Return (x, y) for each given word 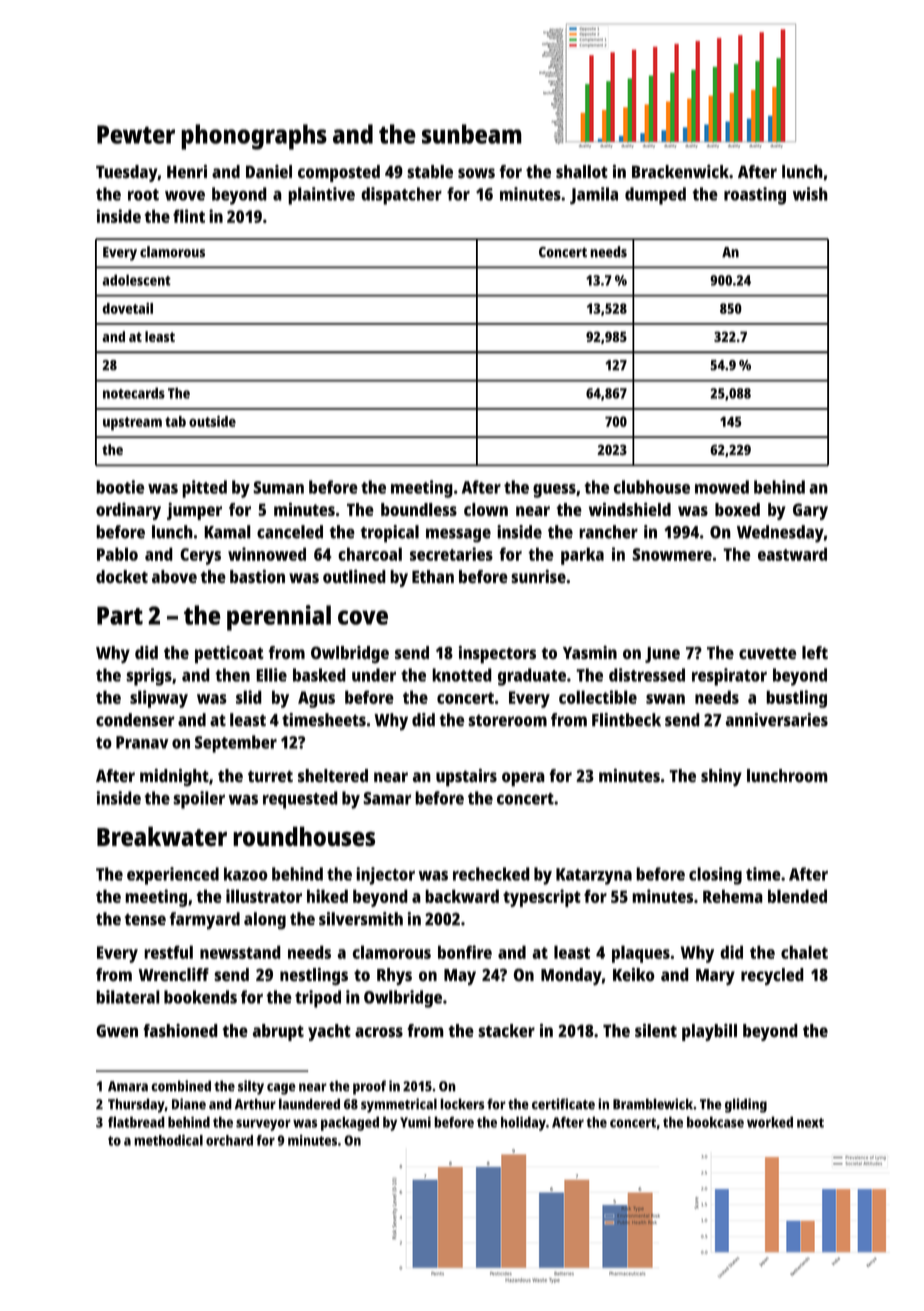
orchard (229, 1140)
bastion (257, 576)
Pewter (136, 134)
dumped (655, 196)
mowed (722, 487)
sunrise (538, 576)
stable (430, 172)
